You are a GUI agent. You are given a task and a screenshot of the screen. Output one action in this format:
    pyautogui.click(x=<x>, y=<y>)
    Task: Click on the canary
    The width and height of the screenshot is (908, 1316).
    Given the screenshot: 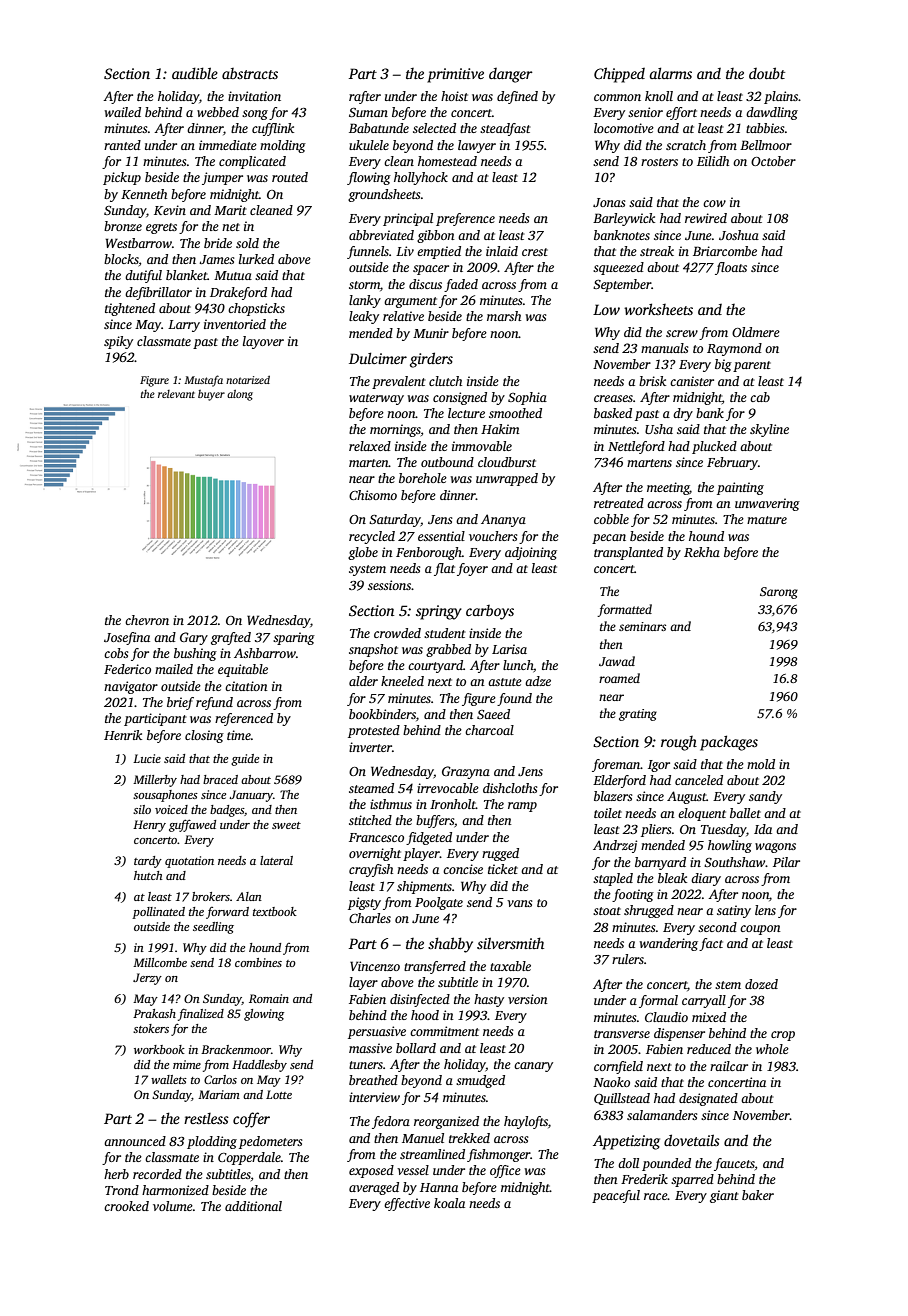 What is the action you would take?
    pyautogui.click(x=533, y=1067)
